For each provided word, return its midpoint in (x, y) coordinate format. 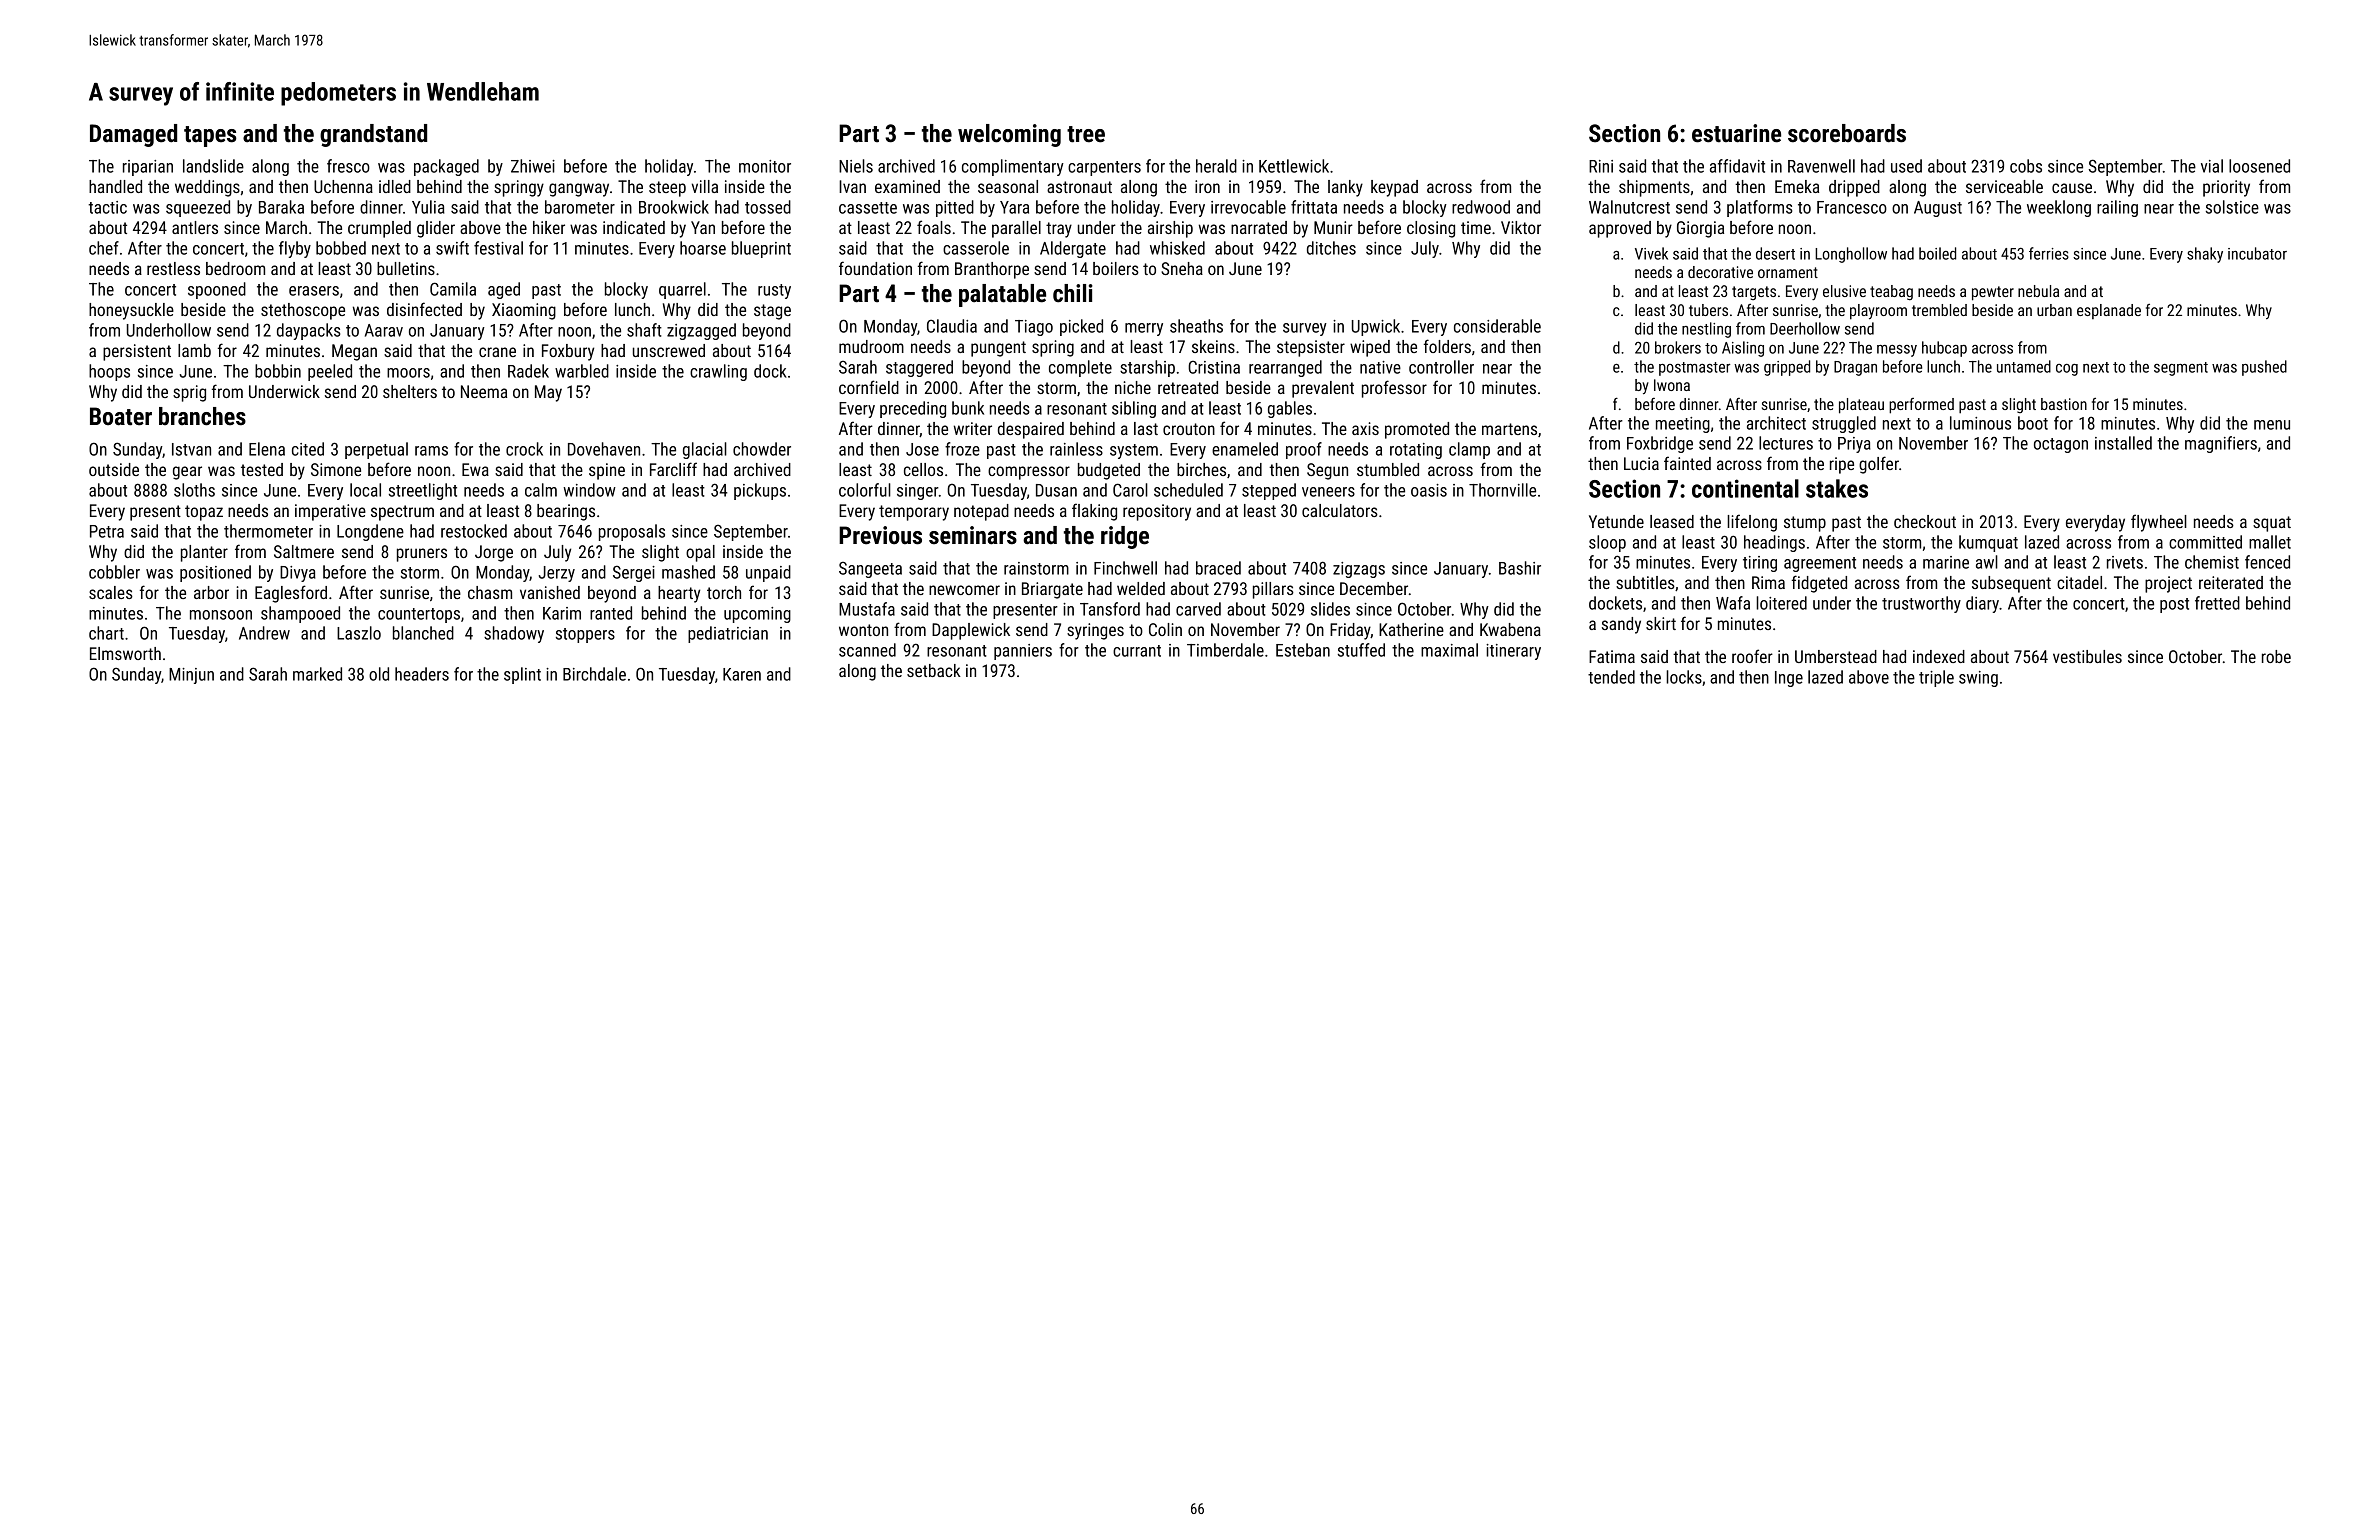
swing (1978, 679)
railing (2117, 208)
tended (1611, 677)
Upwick (1376, 327)
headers (422, 674)
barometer (580, 207)
